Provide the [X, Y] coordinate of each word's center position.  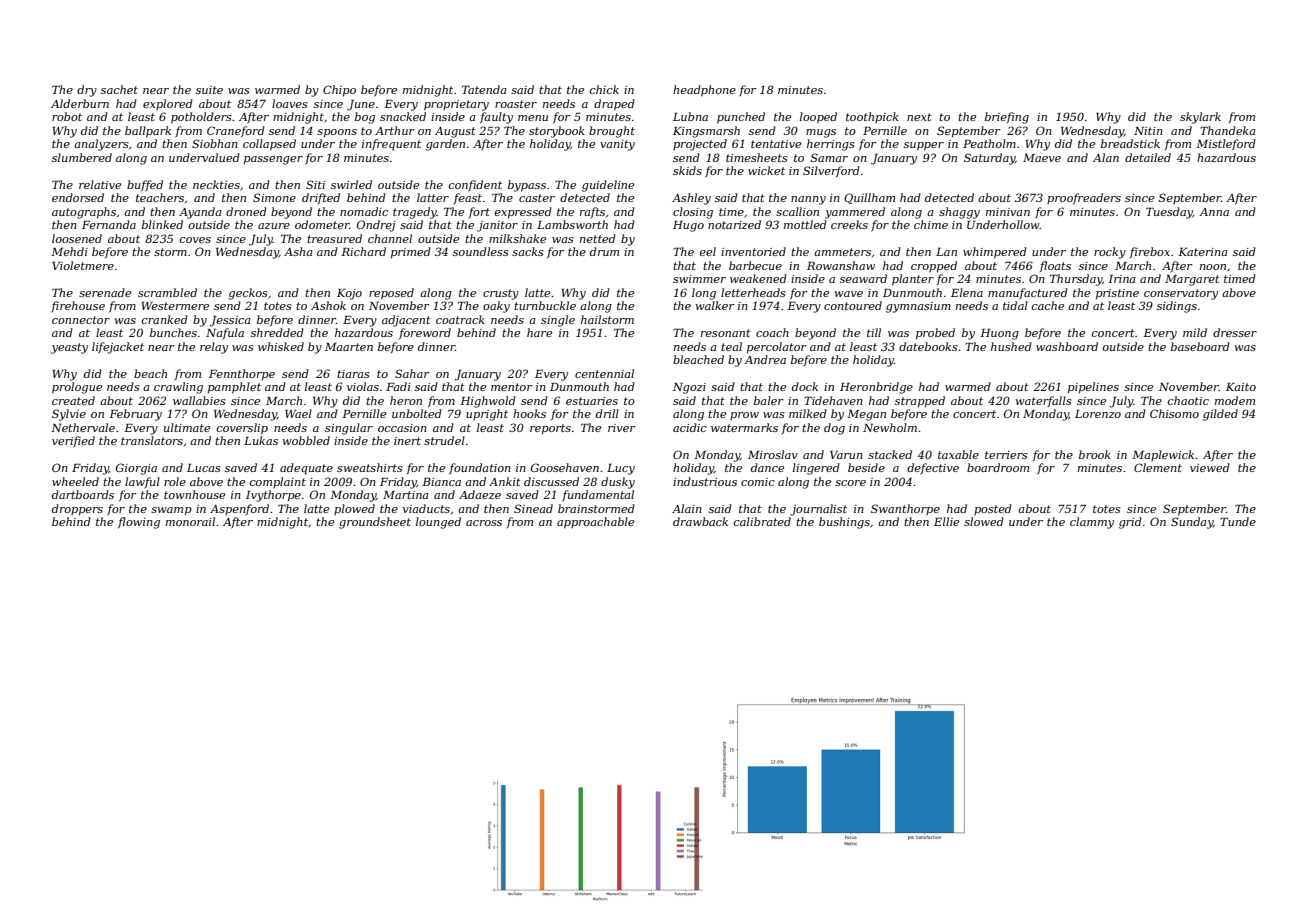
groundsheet [375, 523]
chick [604, 89]
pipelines [1093, 388]
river [622, 428]
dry [87, 91]
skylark [1200, 118]
